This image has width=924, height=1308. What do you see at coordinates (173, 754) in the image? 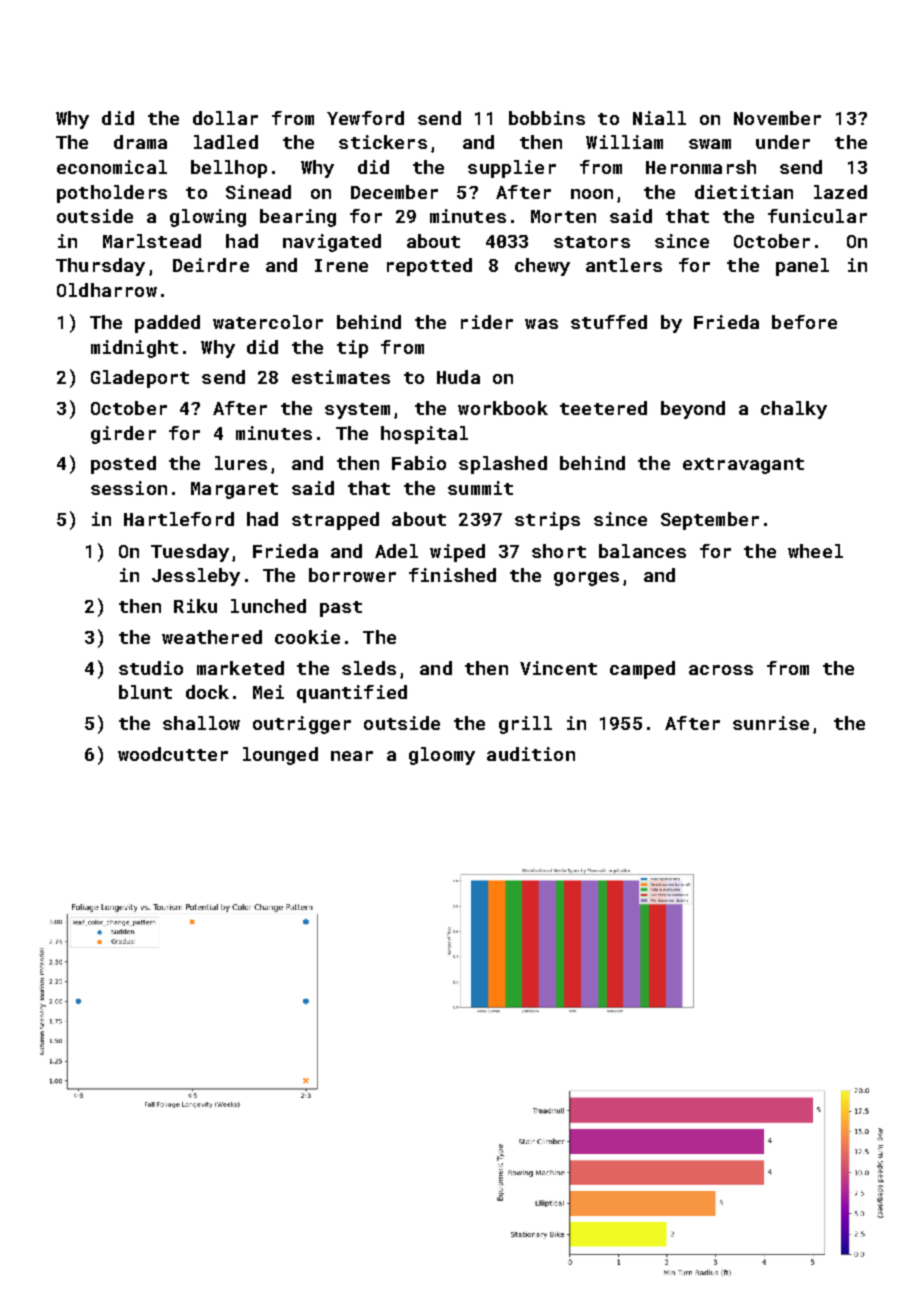
I see `woodcutter` at bounding box center [173, 754].
